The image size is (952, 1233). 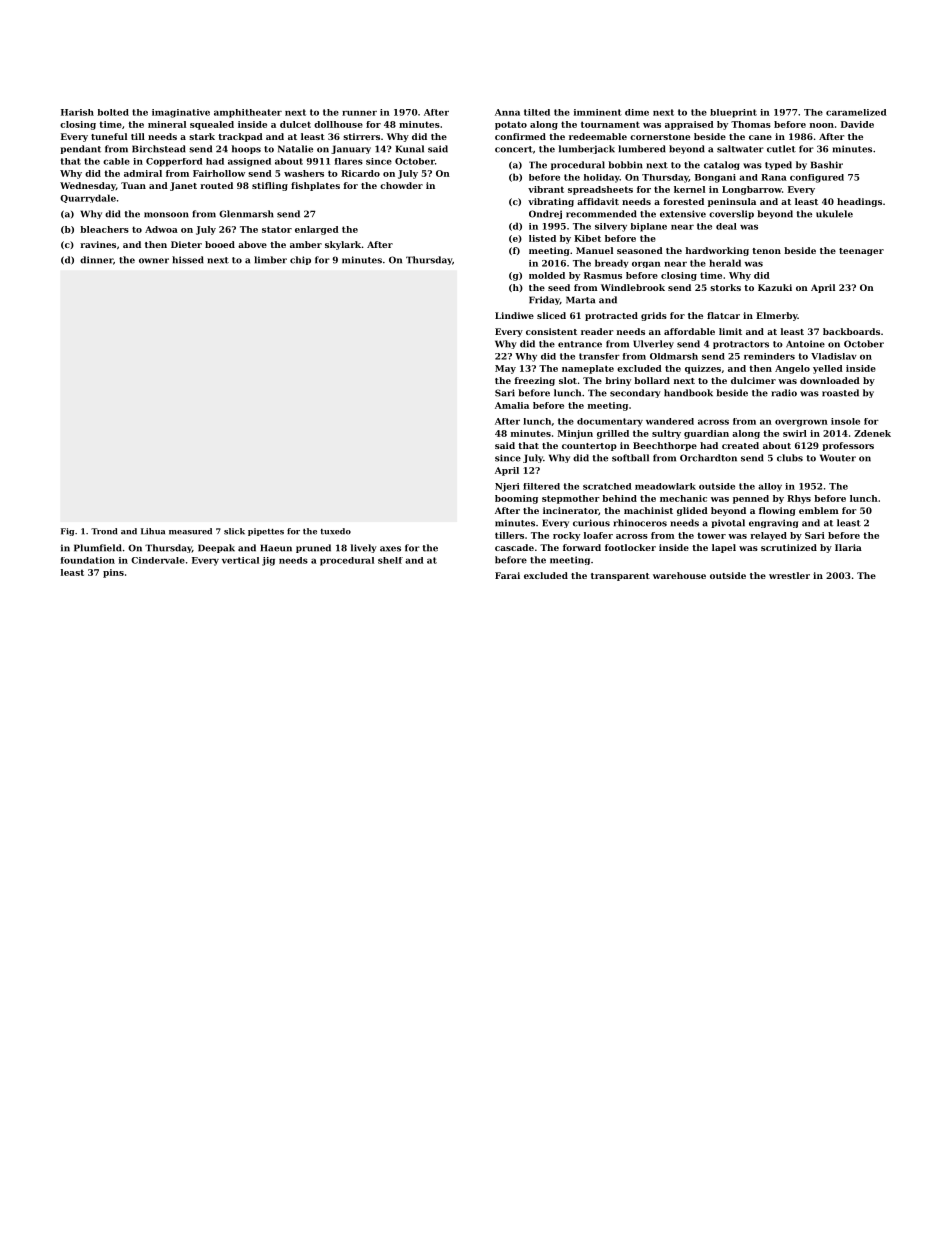 I want to click on Birchstead, so click(x=159, y=149).
